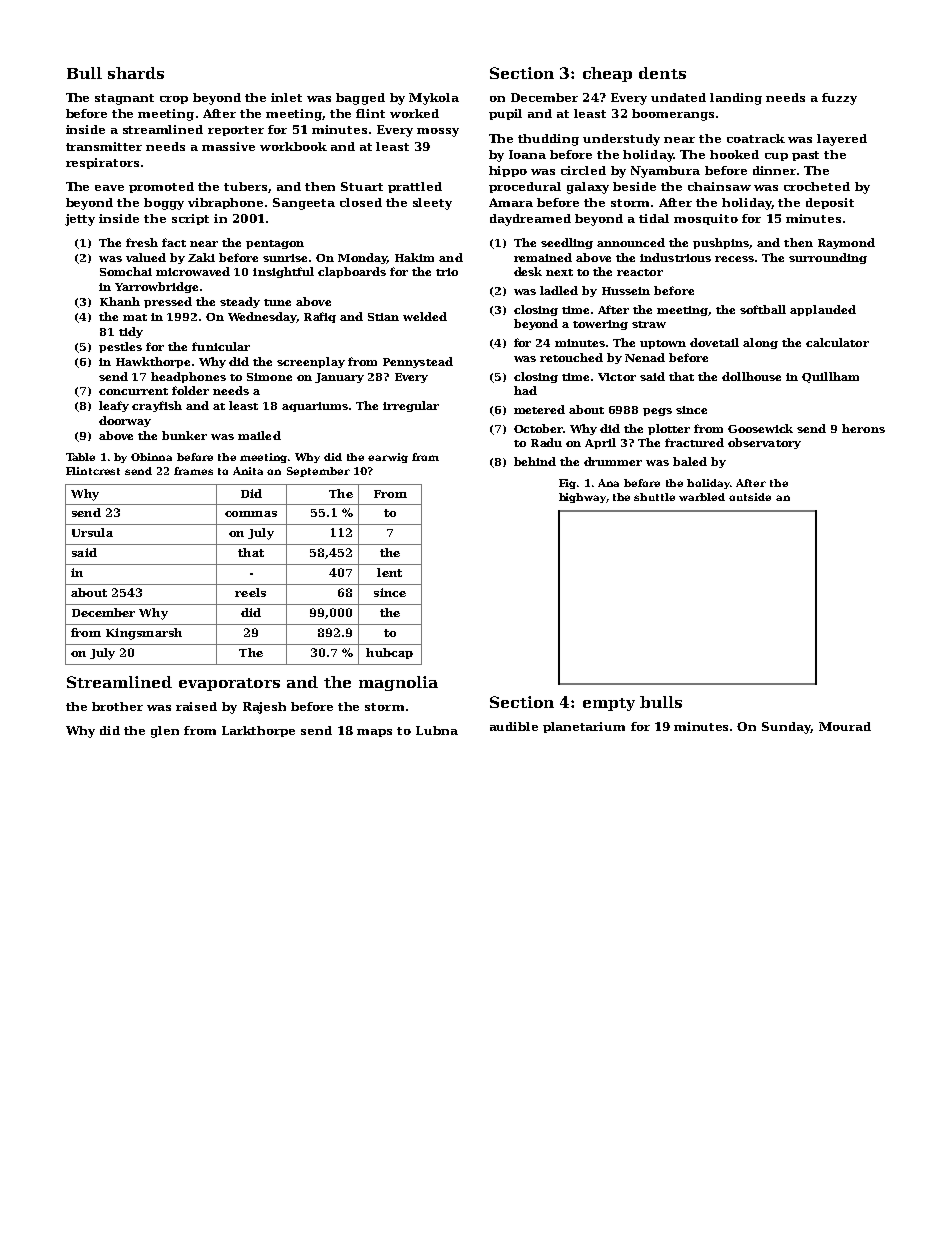 The image size is (952, 1233). I want to click on crocheted, so click(817, 186).
